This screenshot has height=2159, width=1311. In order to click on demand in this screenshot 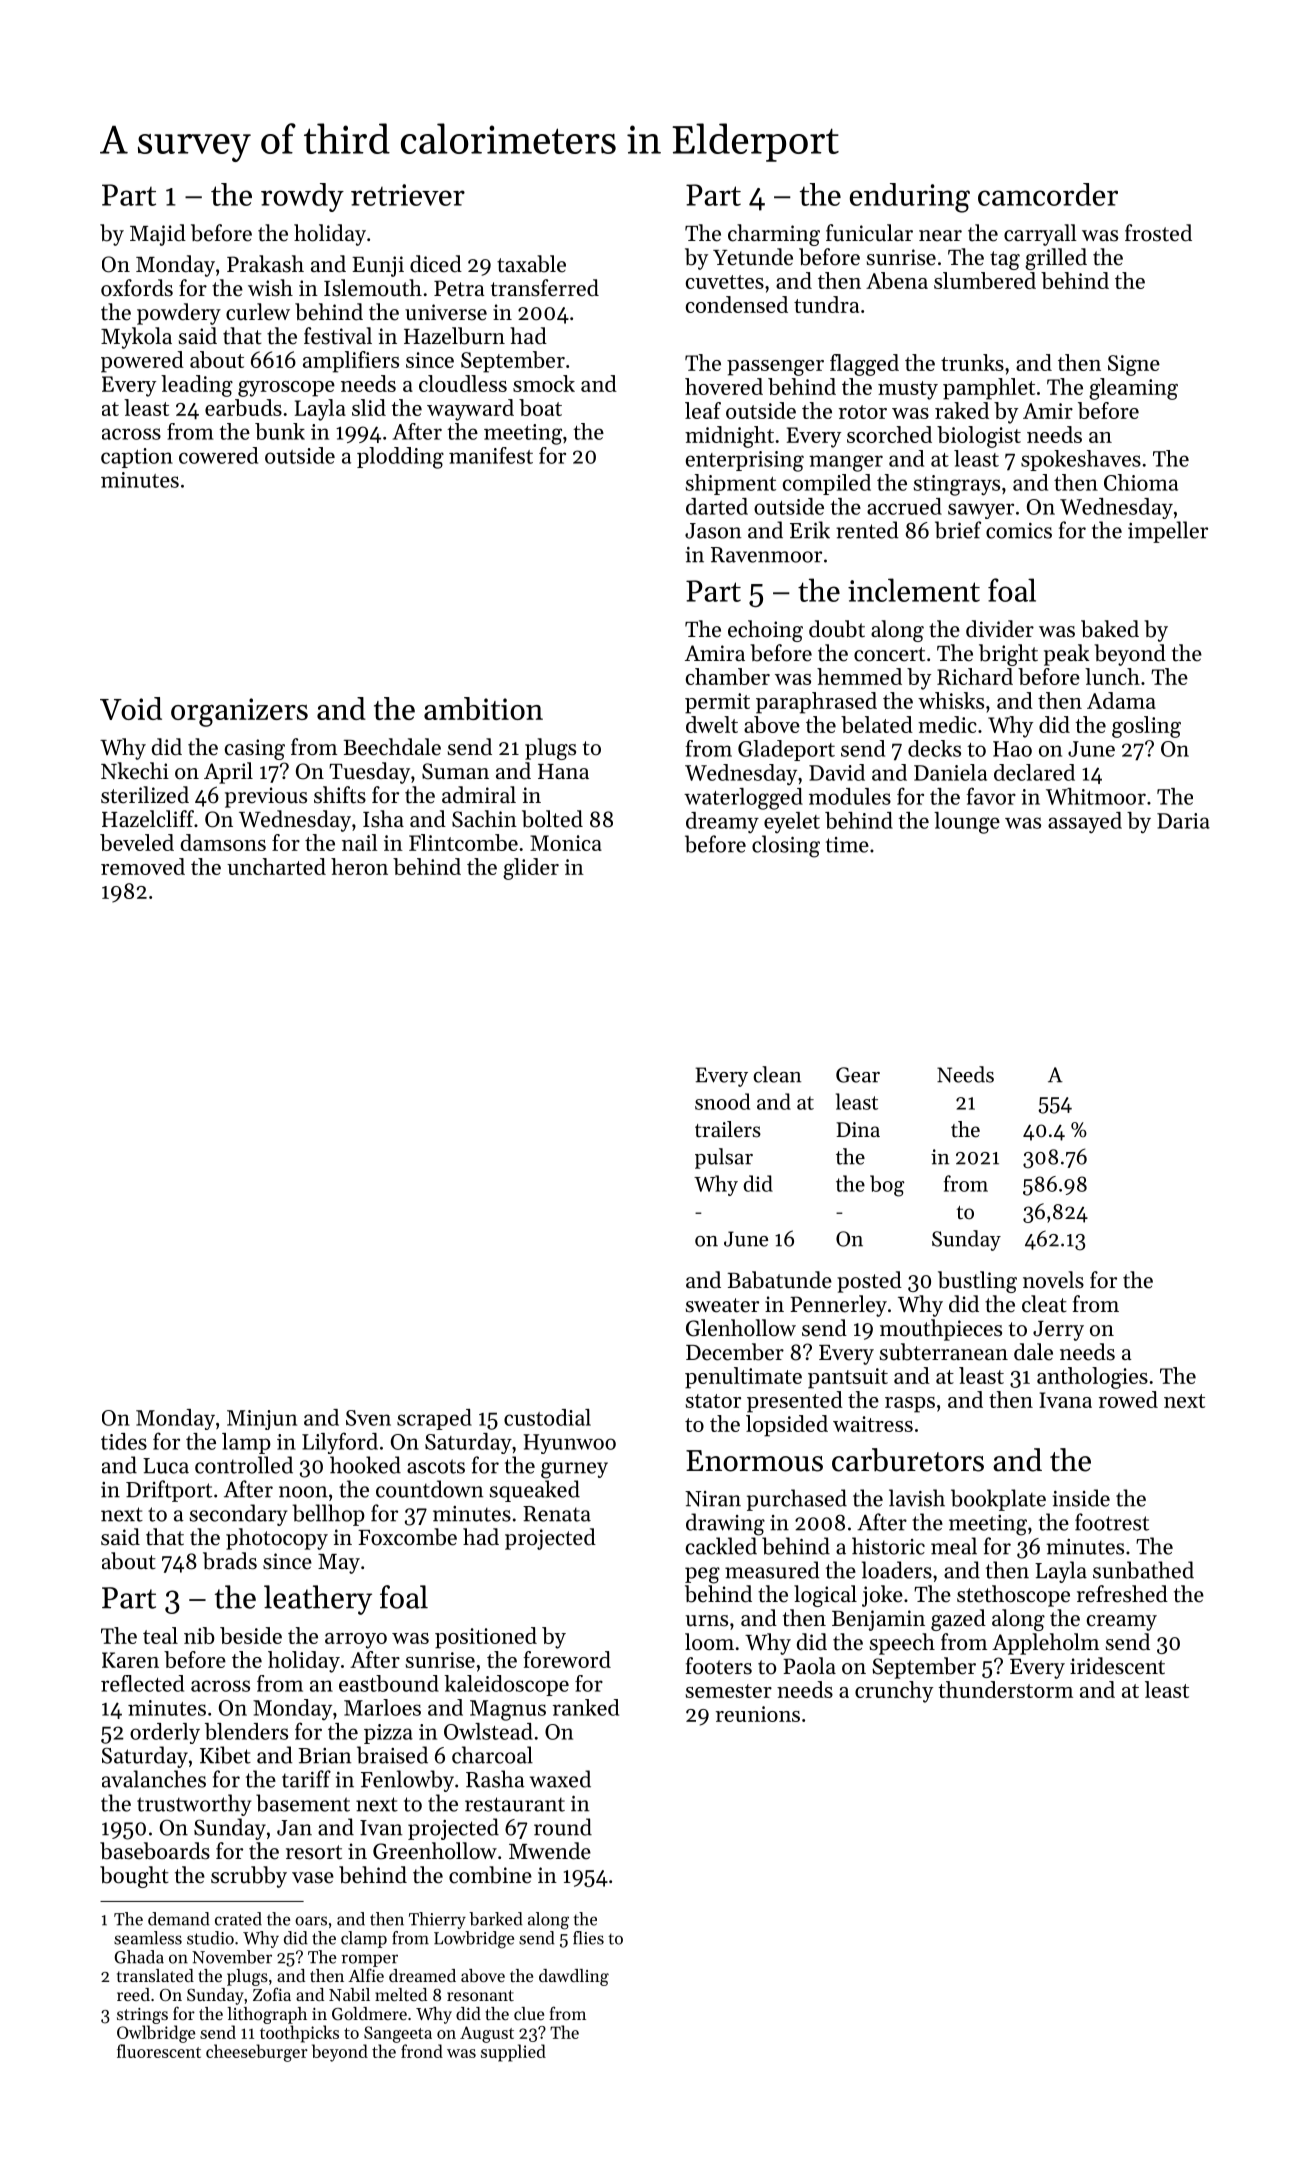, I will do `click(179, 1919)`.
